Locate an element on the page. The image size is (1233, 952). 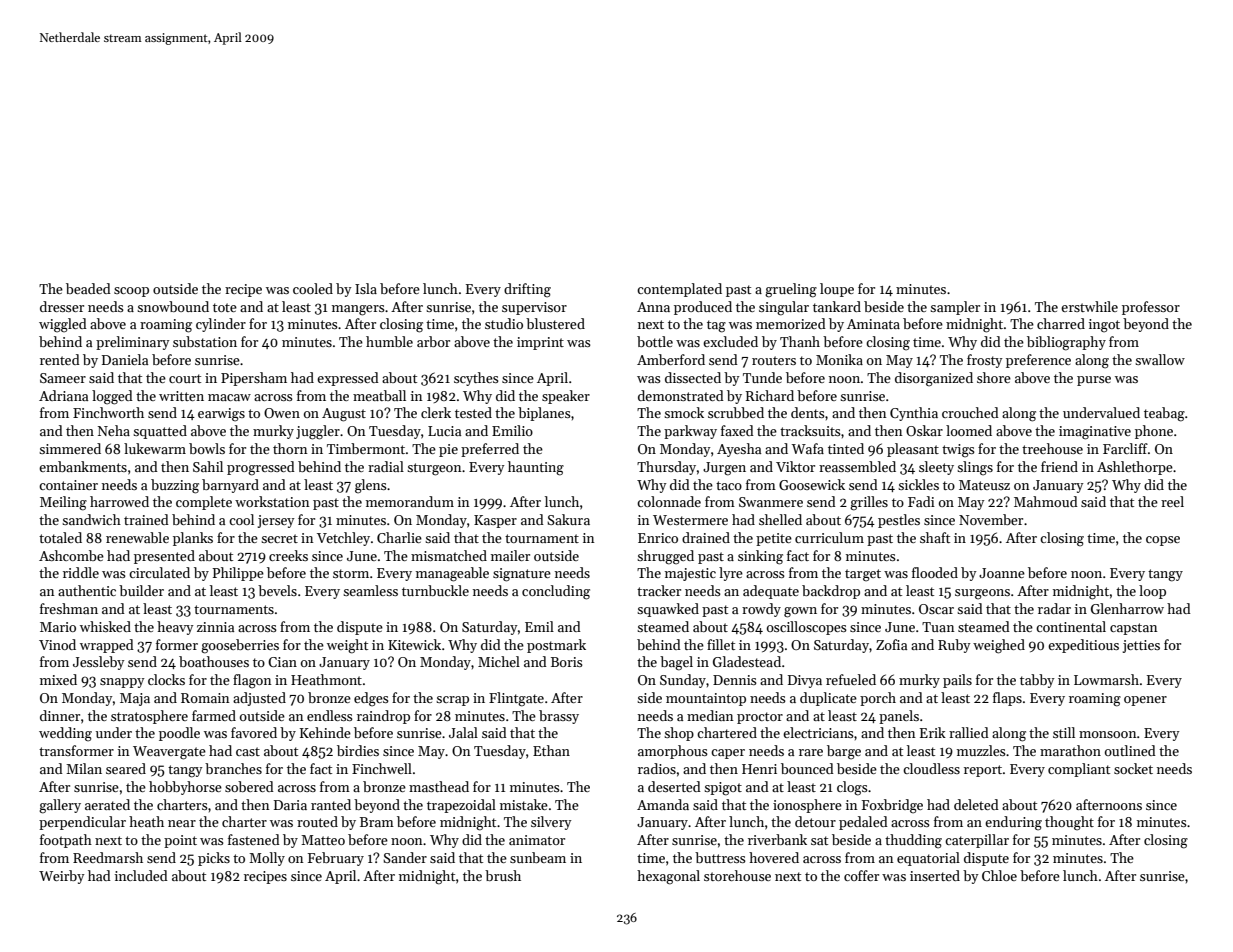
seared is located at coordinates (126, 768).
